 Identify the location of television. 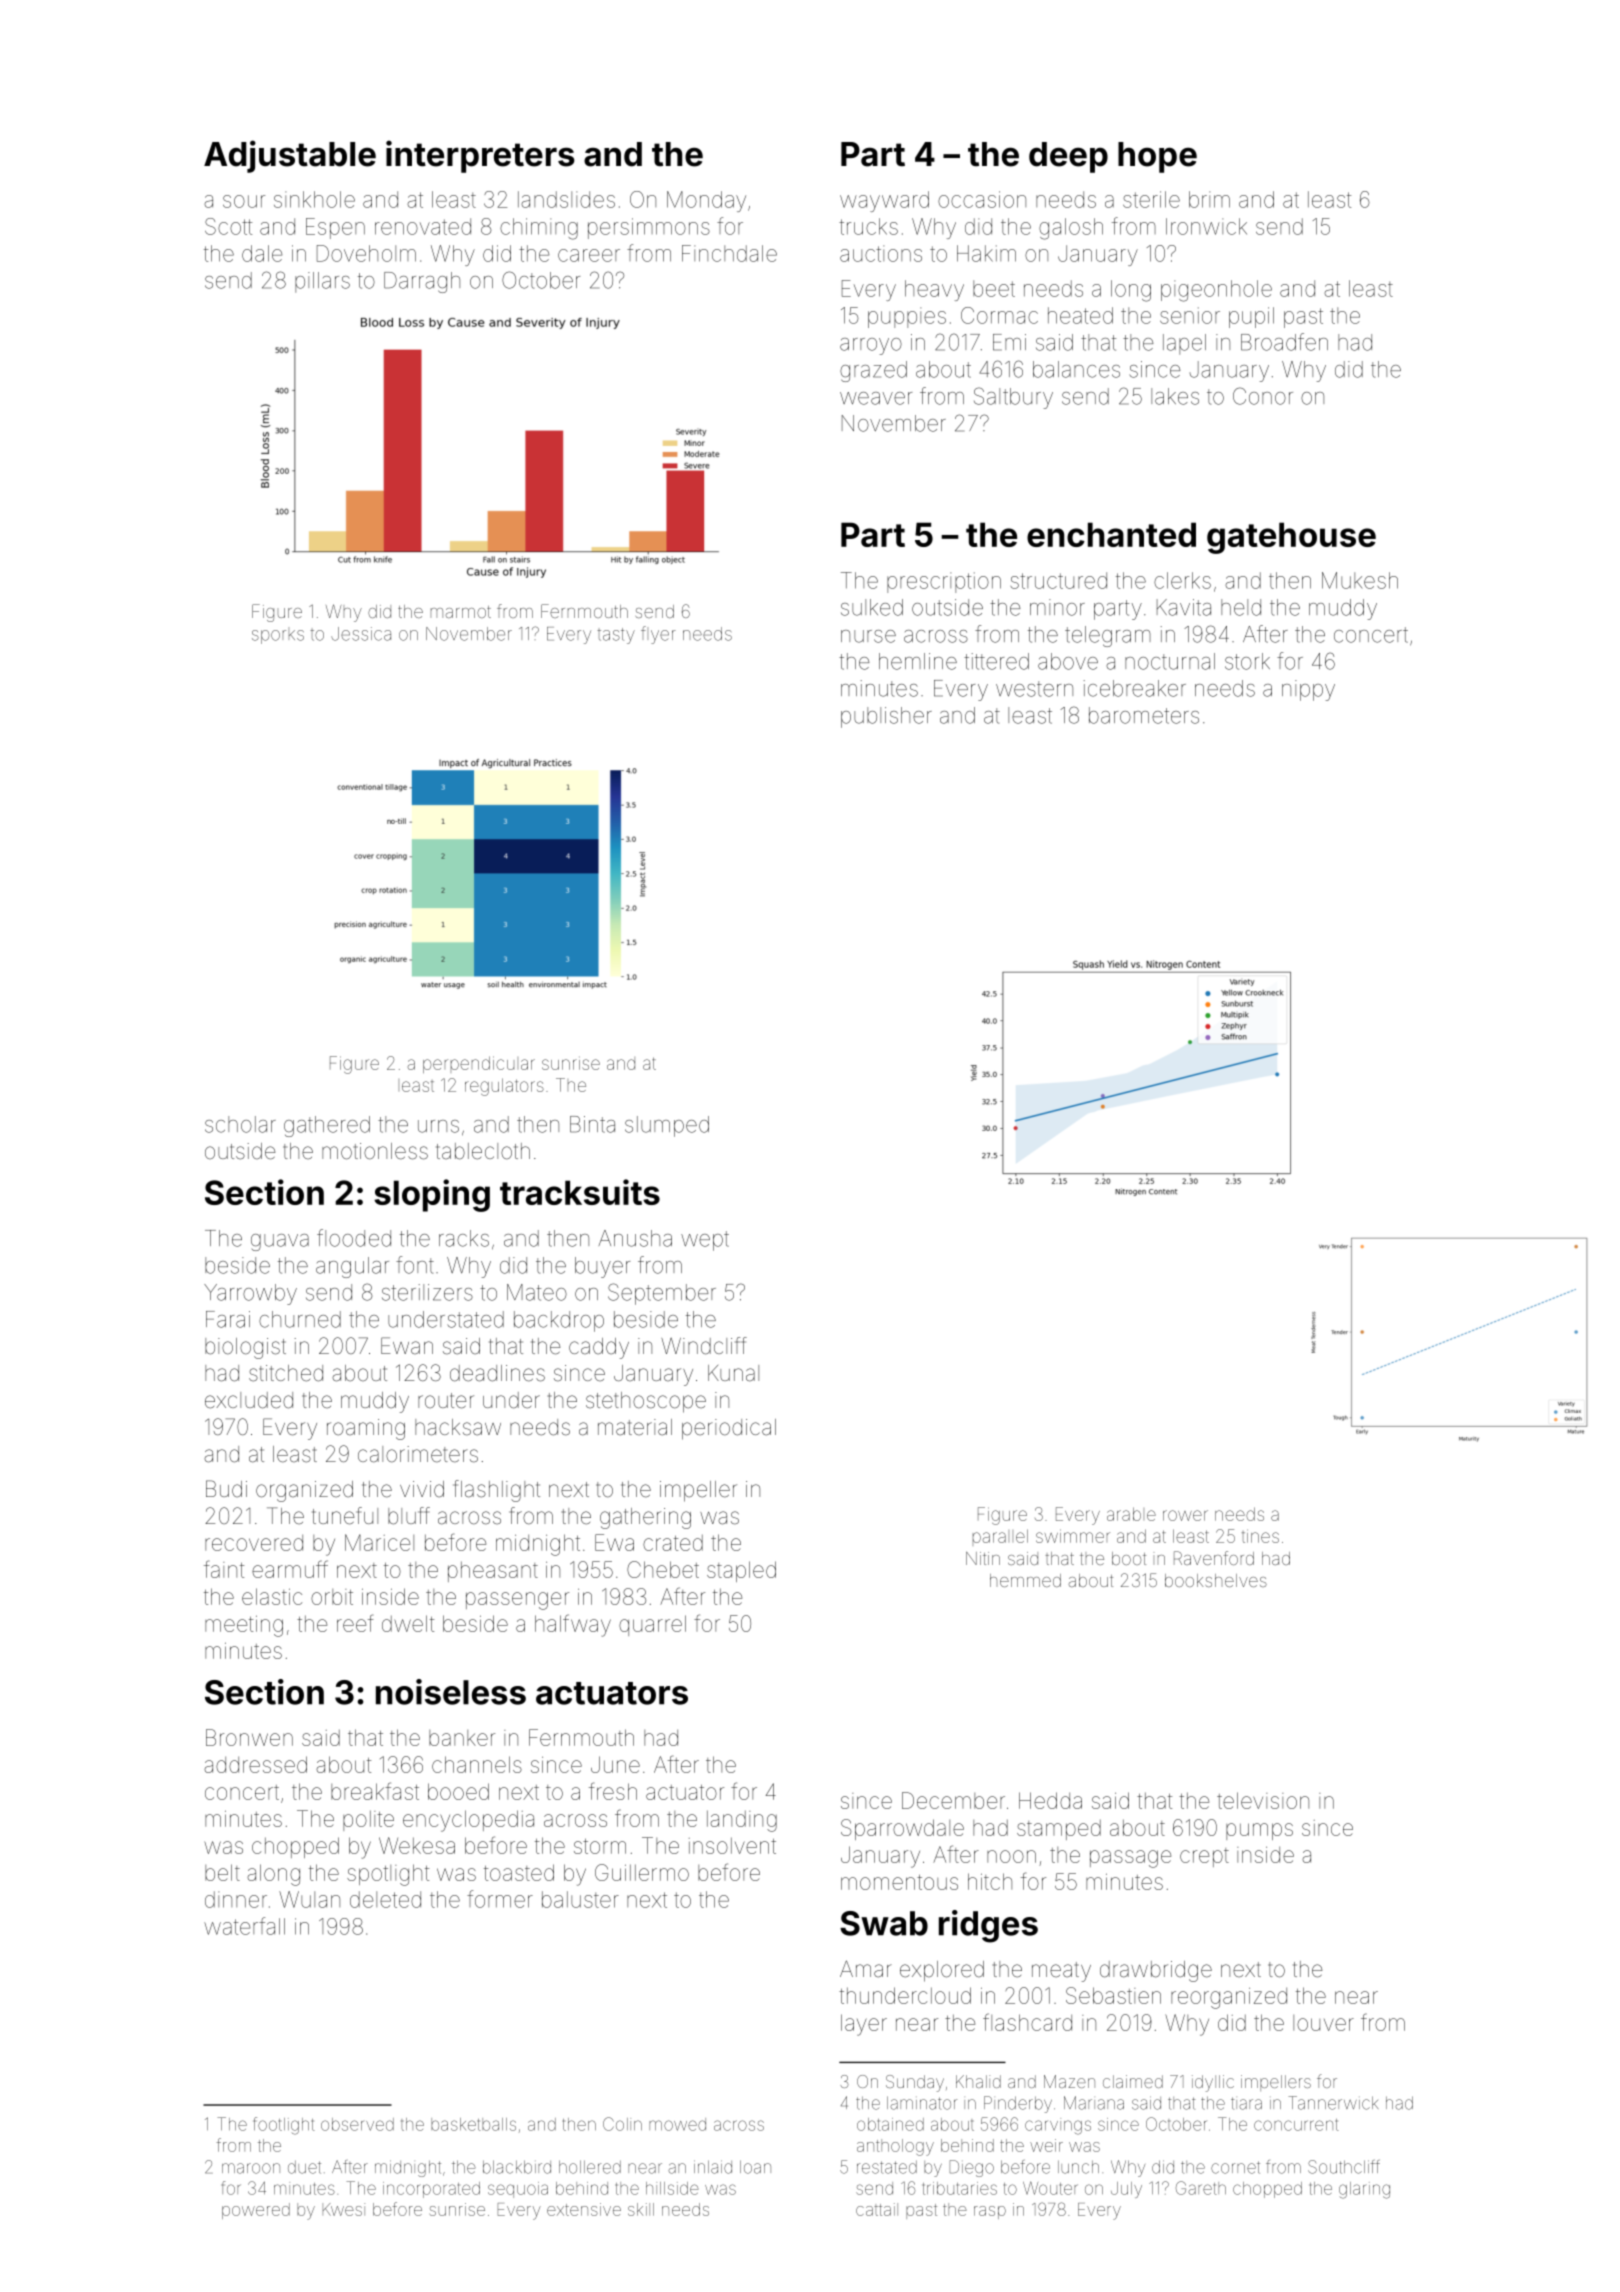
(1263, 1800).
